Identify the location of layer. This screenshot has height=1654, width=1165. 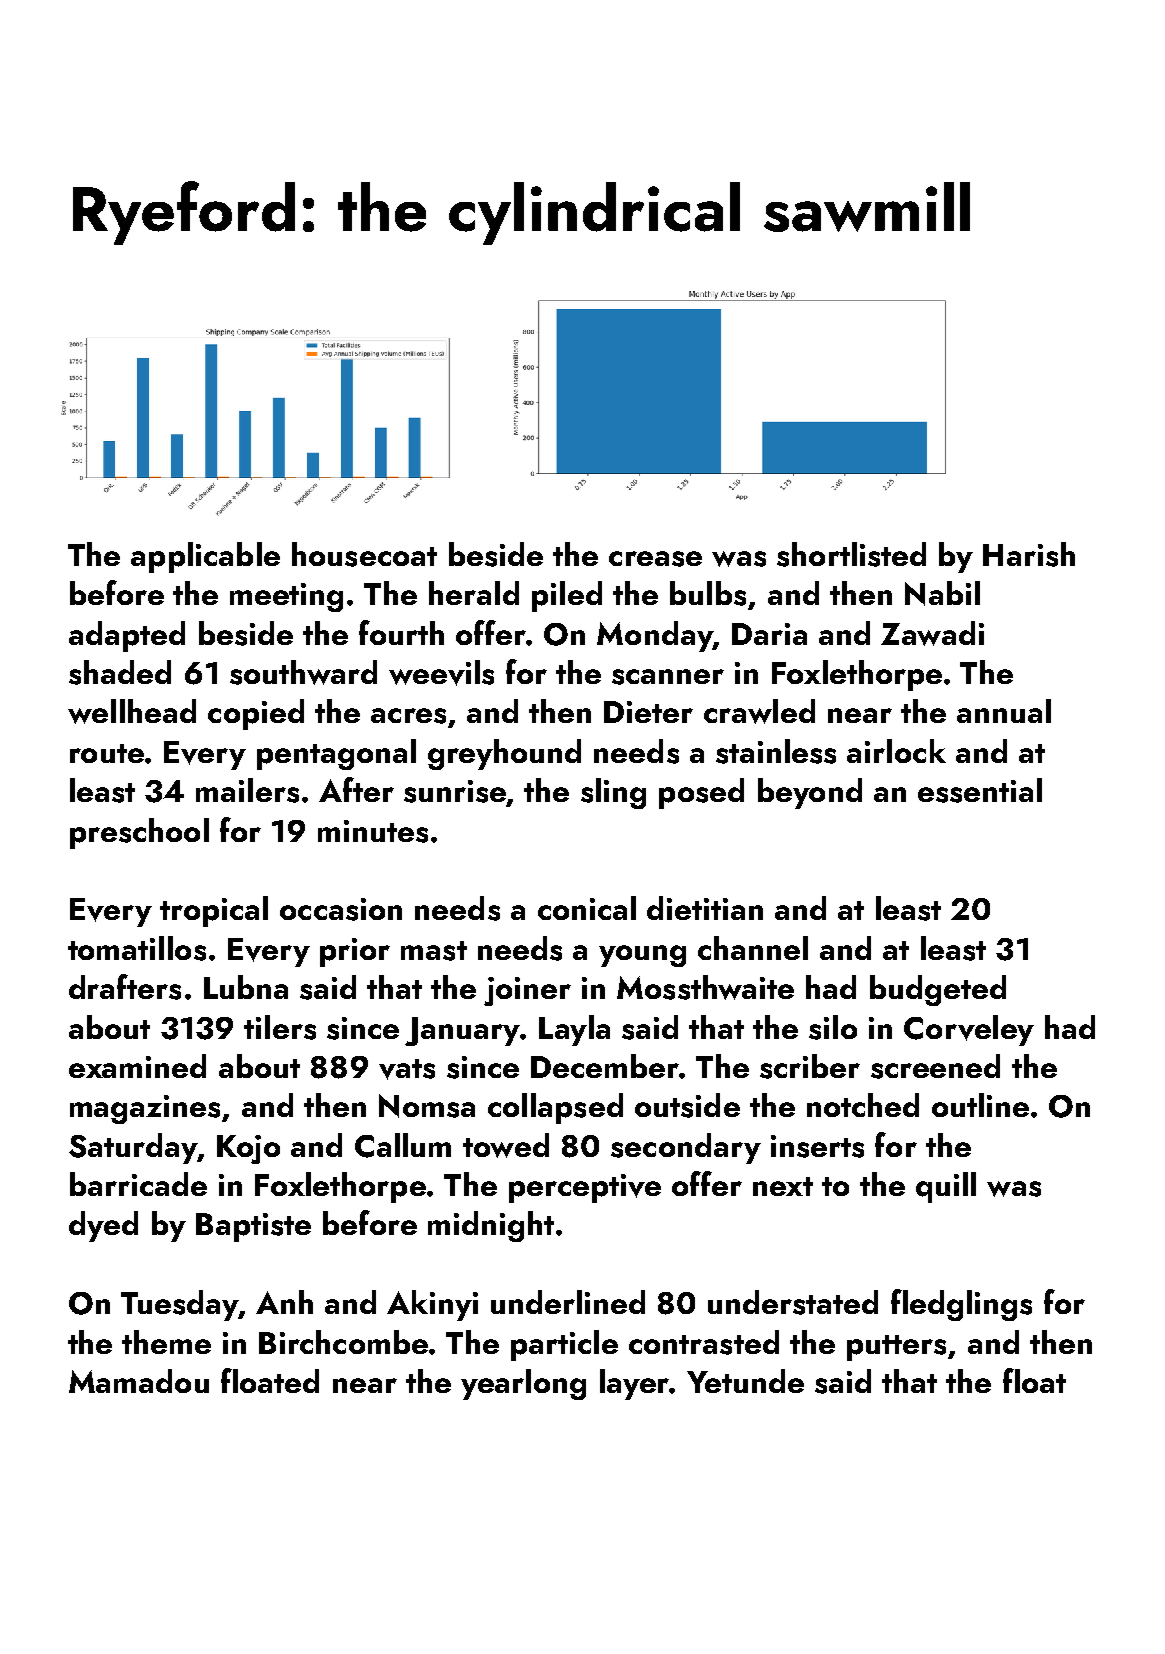
(634, 1384).
